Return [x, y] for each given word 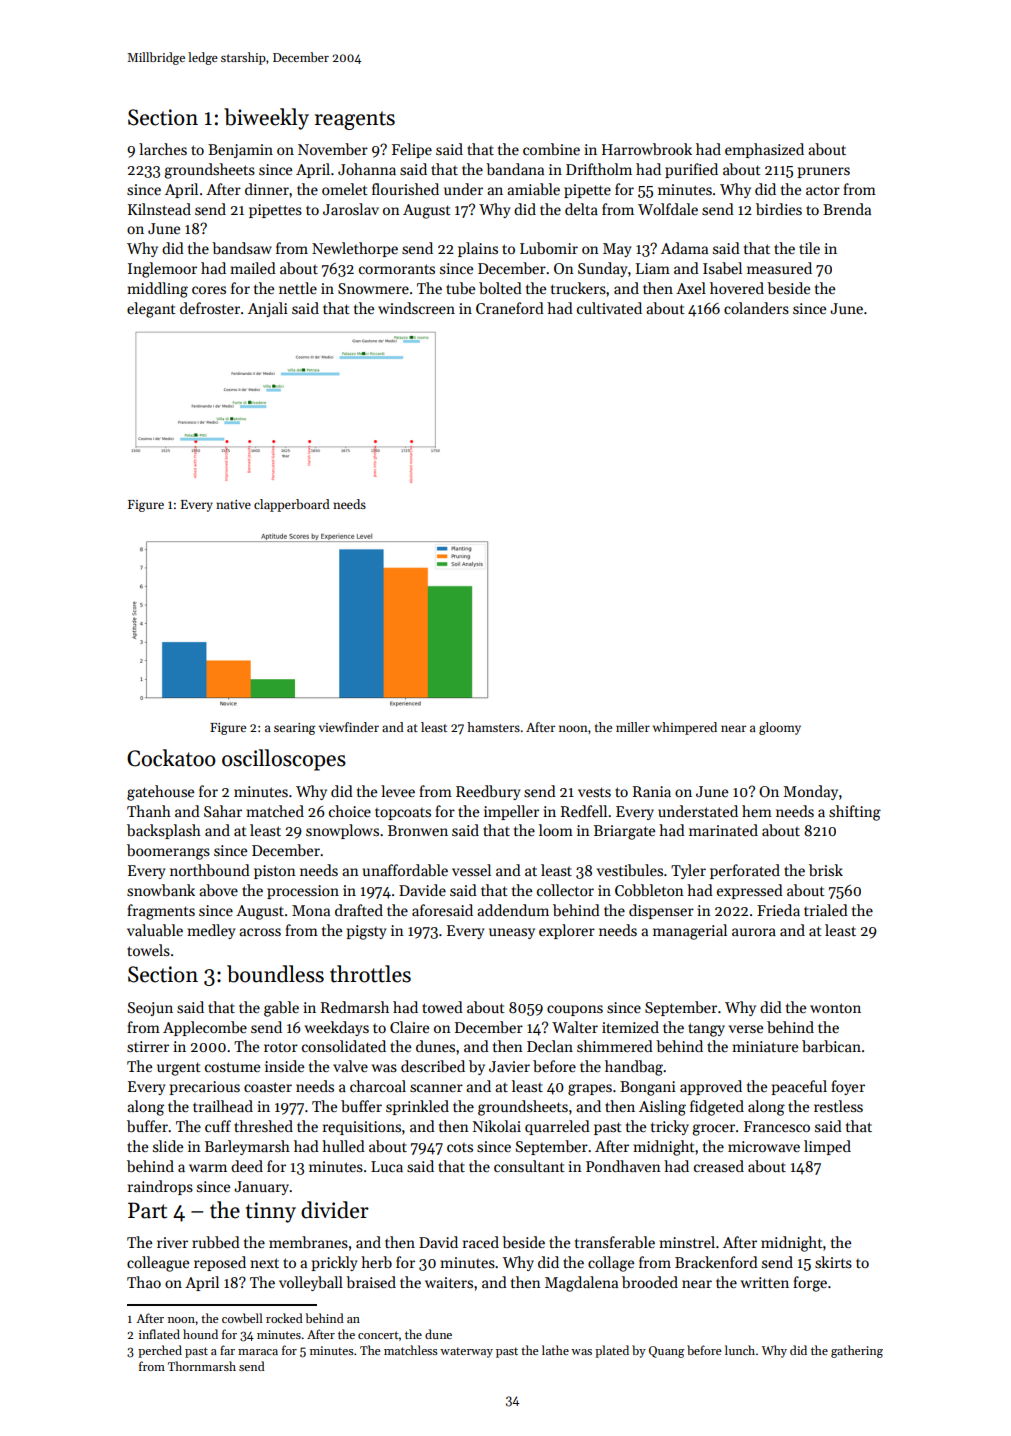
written [764, 1282]
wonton [835, 1008]
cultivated [609, 308]
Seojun [150, 1009]
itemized [630, 1027]
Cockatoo [171, 758]
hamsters [493, 727]
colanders [756, 308]
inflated [159, 1334]
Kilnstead [159, 209]
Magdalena [581, 1284]
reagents [355, 120]
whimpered [685, 728]
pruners [823, 172]
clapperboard [292, 505]
